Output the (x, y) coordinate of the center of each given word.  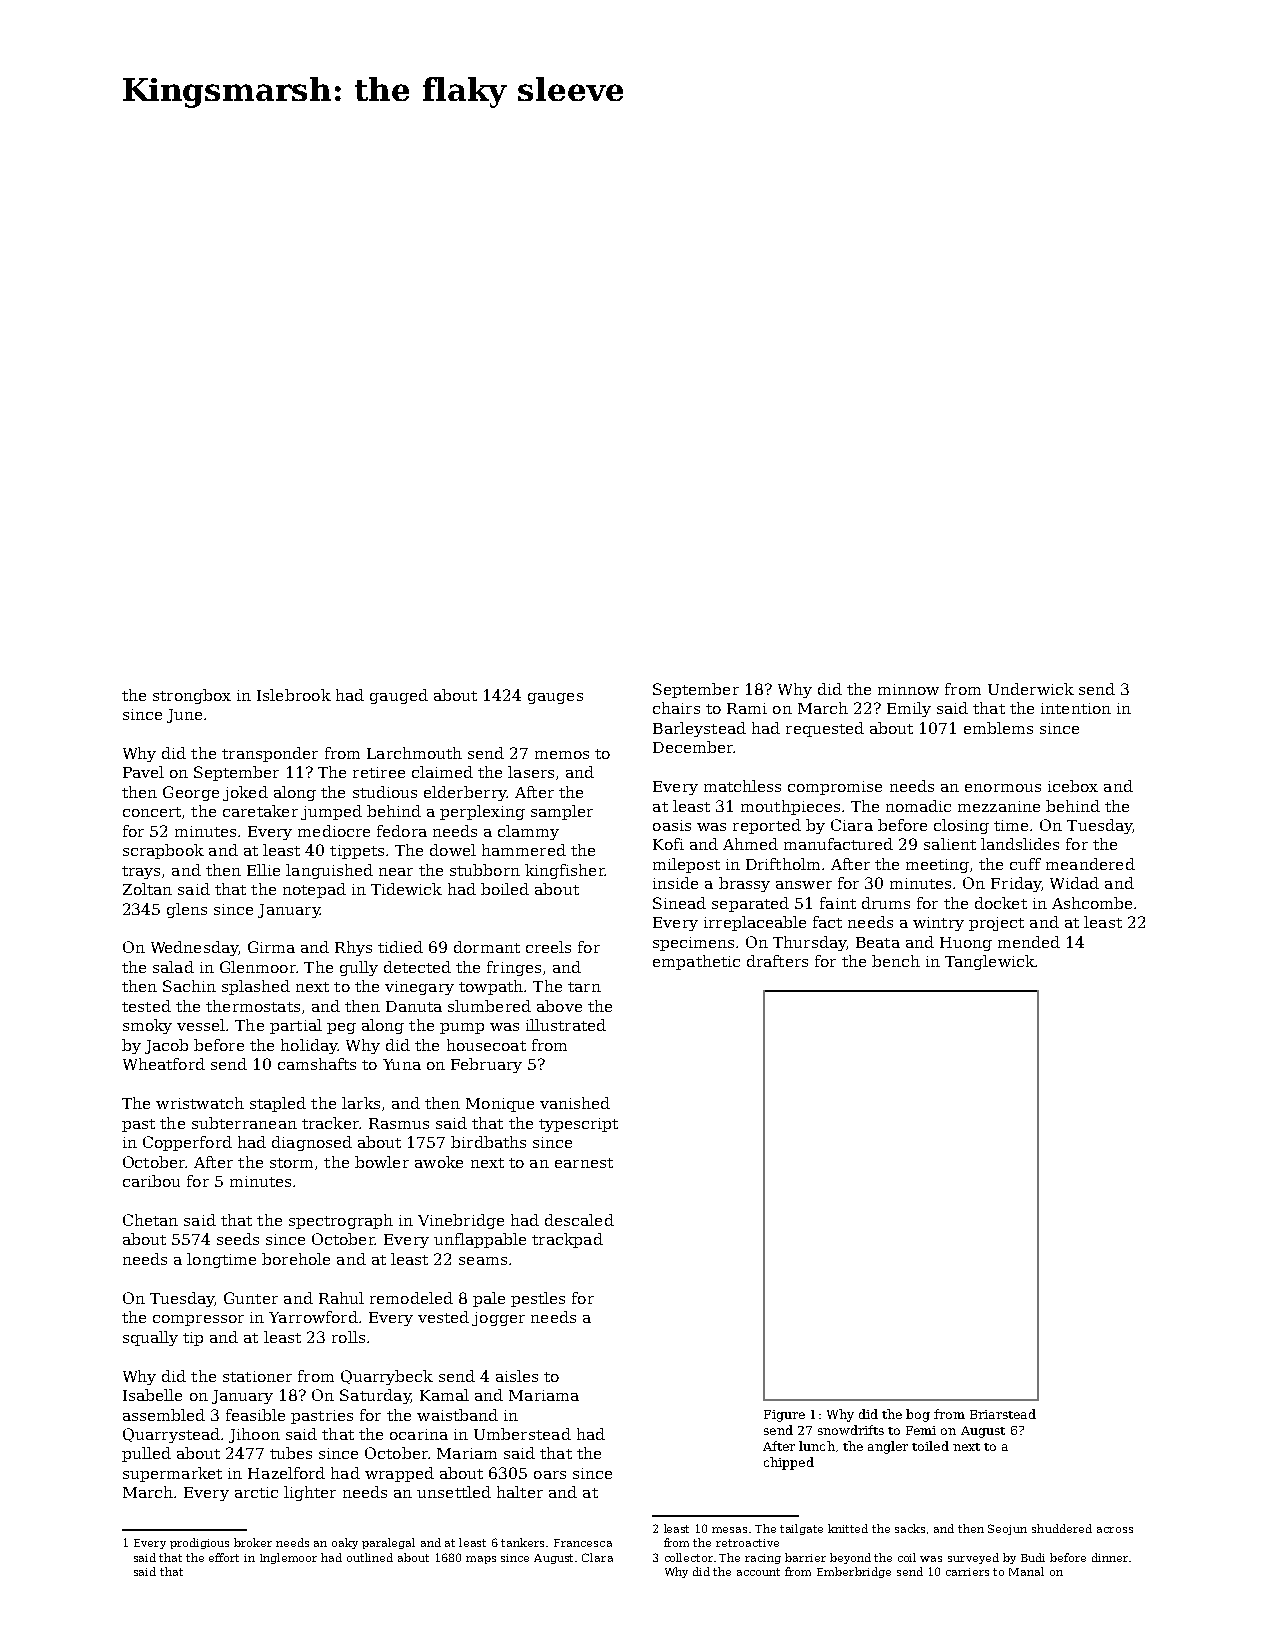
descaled (579, 1220)
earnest (584, 1163)
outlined (370, 1557)
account (758, 1572)
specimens (693, 944)
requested (825, 729)
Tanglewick (990, 962)
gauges (555, 698)
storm (291, 1163)
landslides (1020, 844)
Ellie (263, 870)
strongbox (192, 696)
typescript (578, 1125)
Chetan (150, 1220)
